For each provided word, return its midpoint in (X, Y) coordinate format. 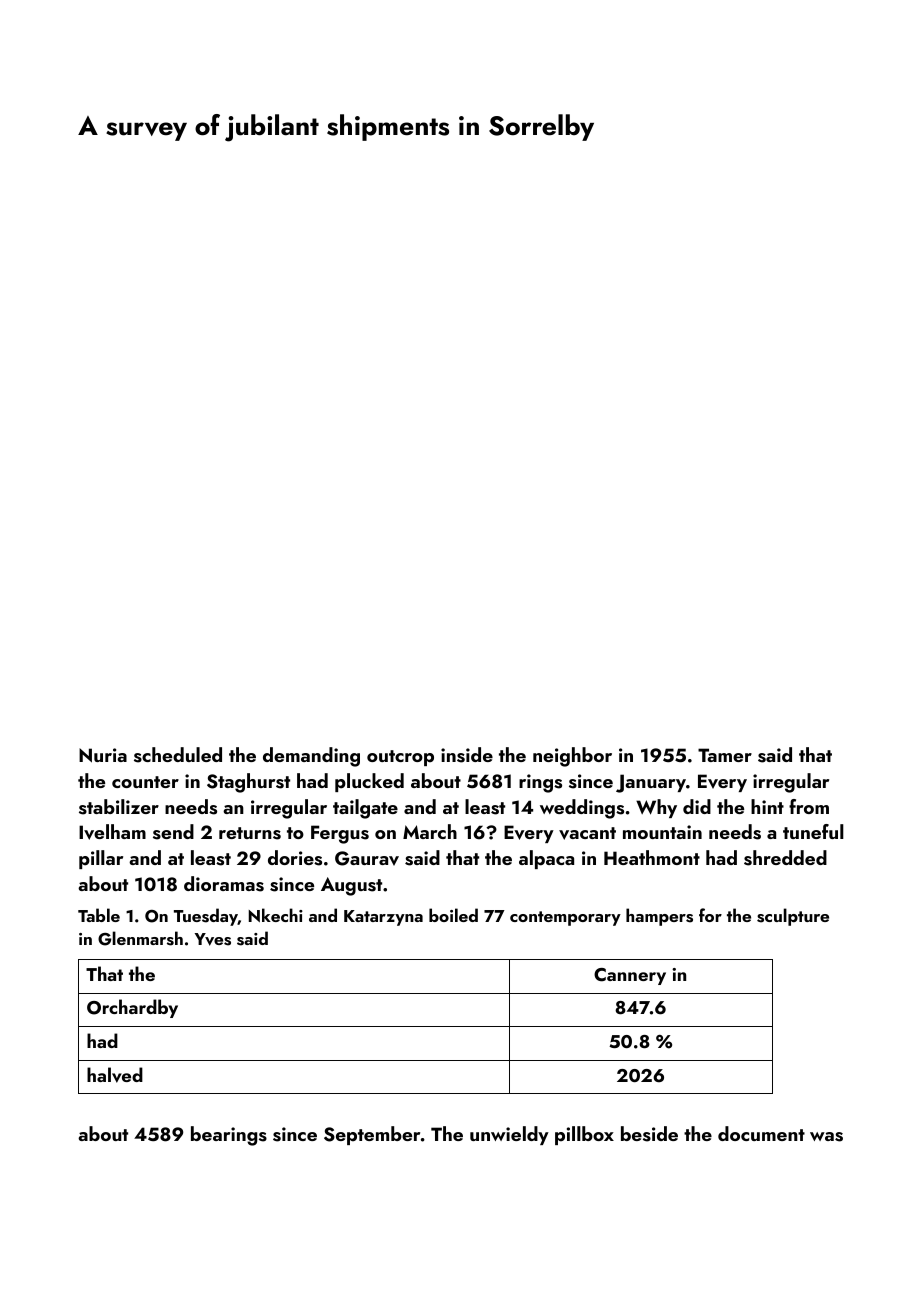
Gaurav (367, 858)
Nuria (103, 755)
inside (467, 755)
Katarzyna (383, 918)
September (372, 1135)
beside (649, 1134)
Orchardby (132, 1008)
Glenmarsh (140, 938)
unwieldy (509, 1135)
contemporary (565, 918)
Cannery (630, 976)
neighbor (572, 757)
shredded (785, 858)
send (173, 832)
